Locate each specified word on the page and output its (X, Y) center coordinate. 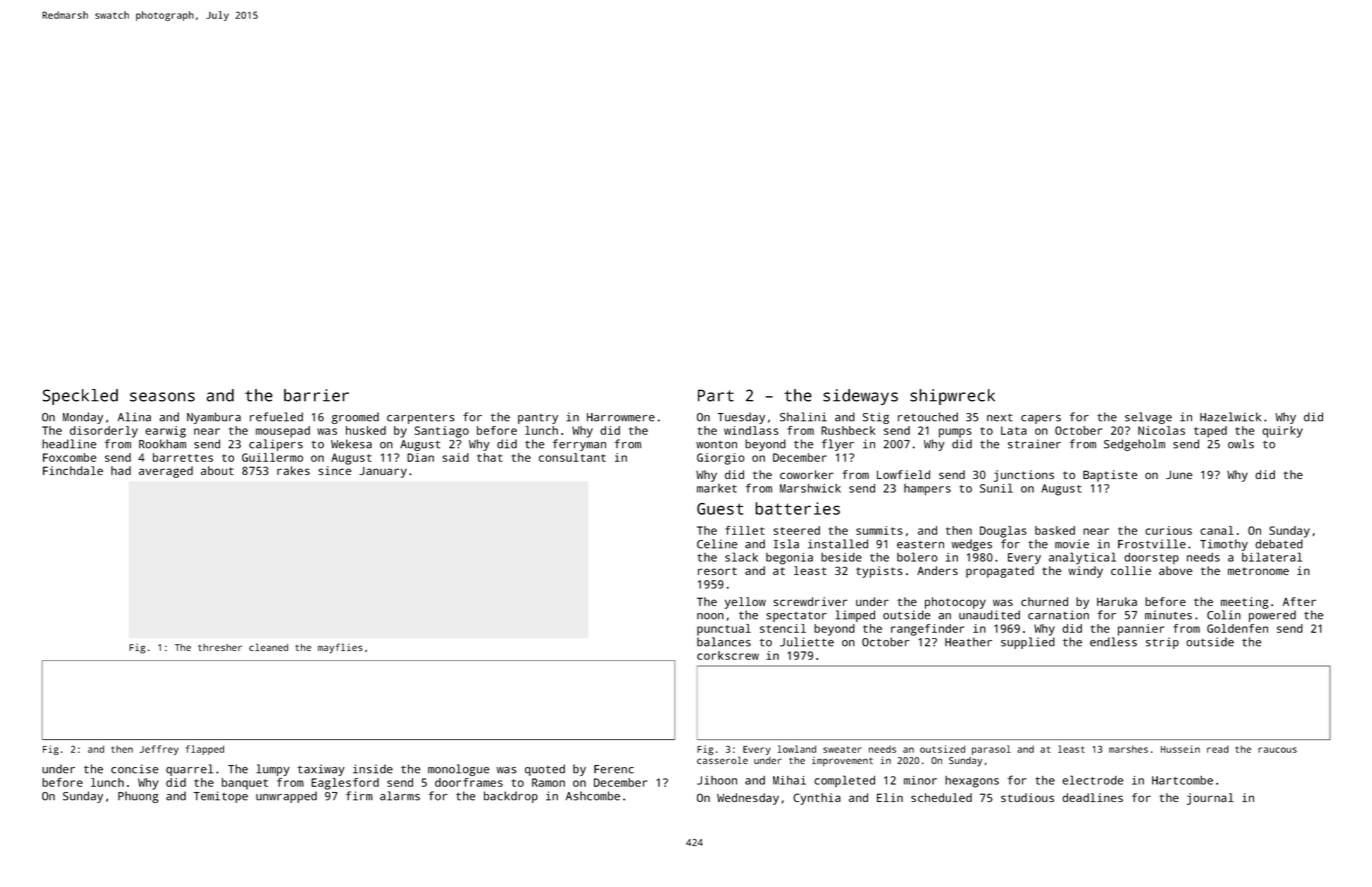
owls (1241, 444)
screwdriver (810, 601)
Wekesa (351, 444)
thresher (220, 647)
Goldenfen (1237, 628)
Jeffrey (159, 750)
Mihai (789, 780)
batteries (797, 508)
